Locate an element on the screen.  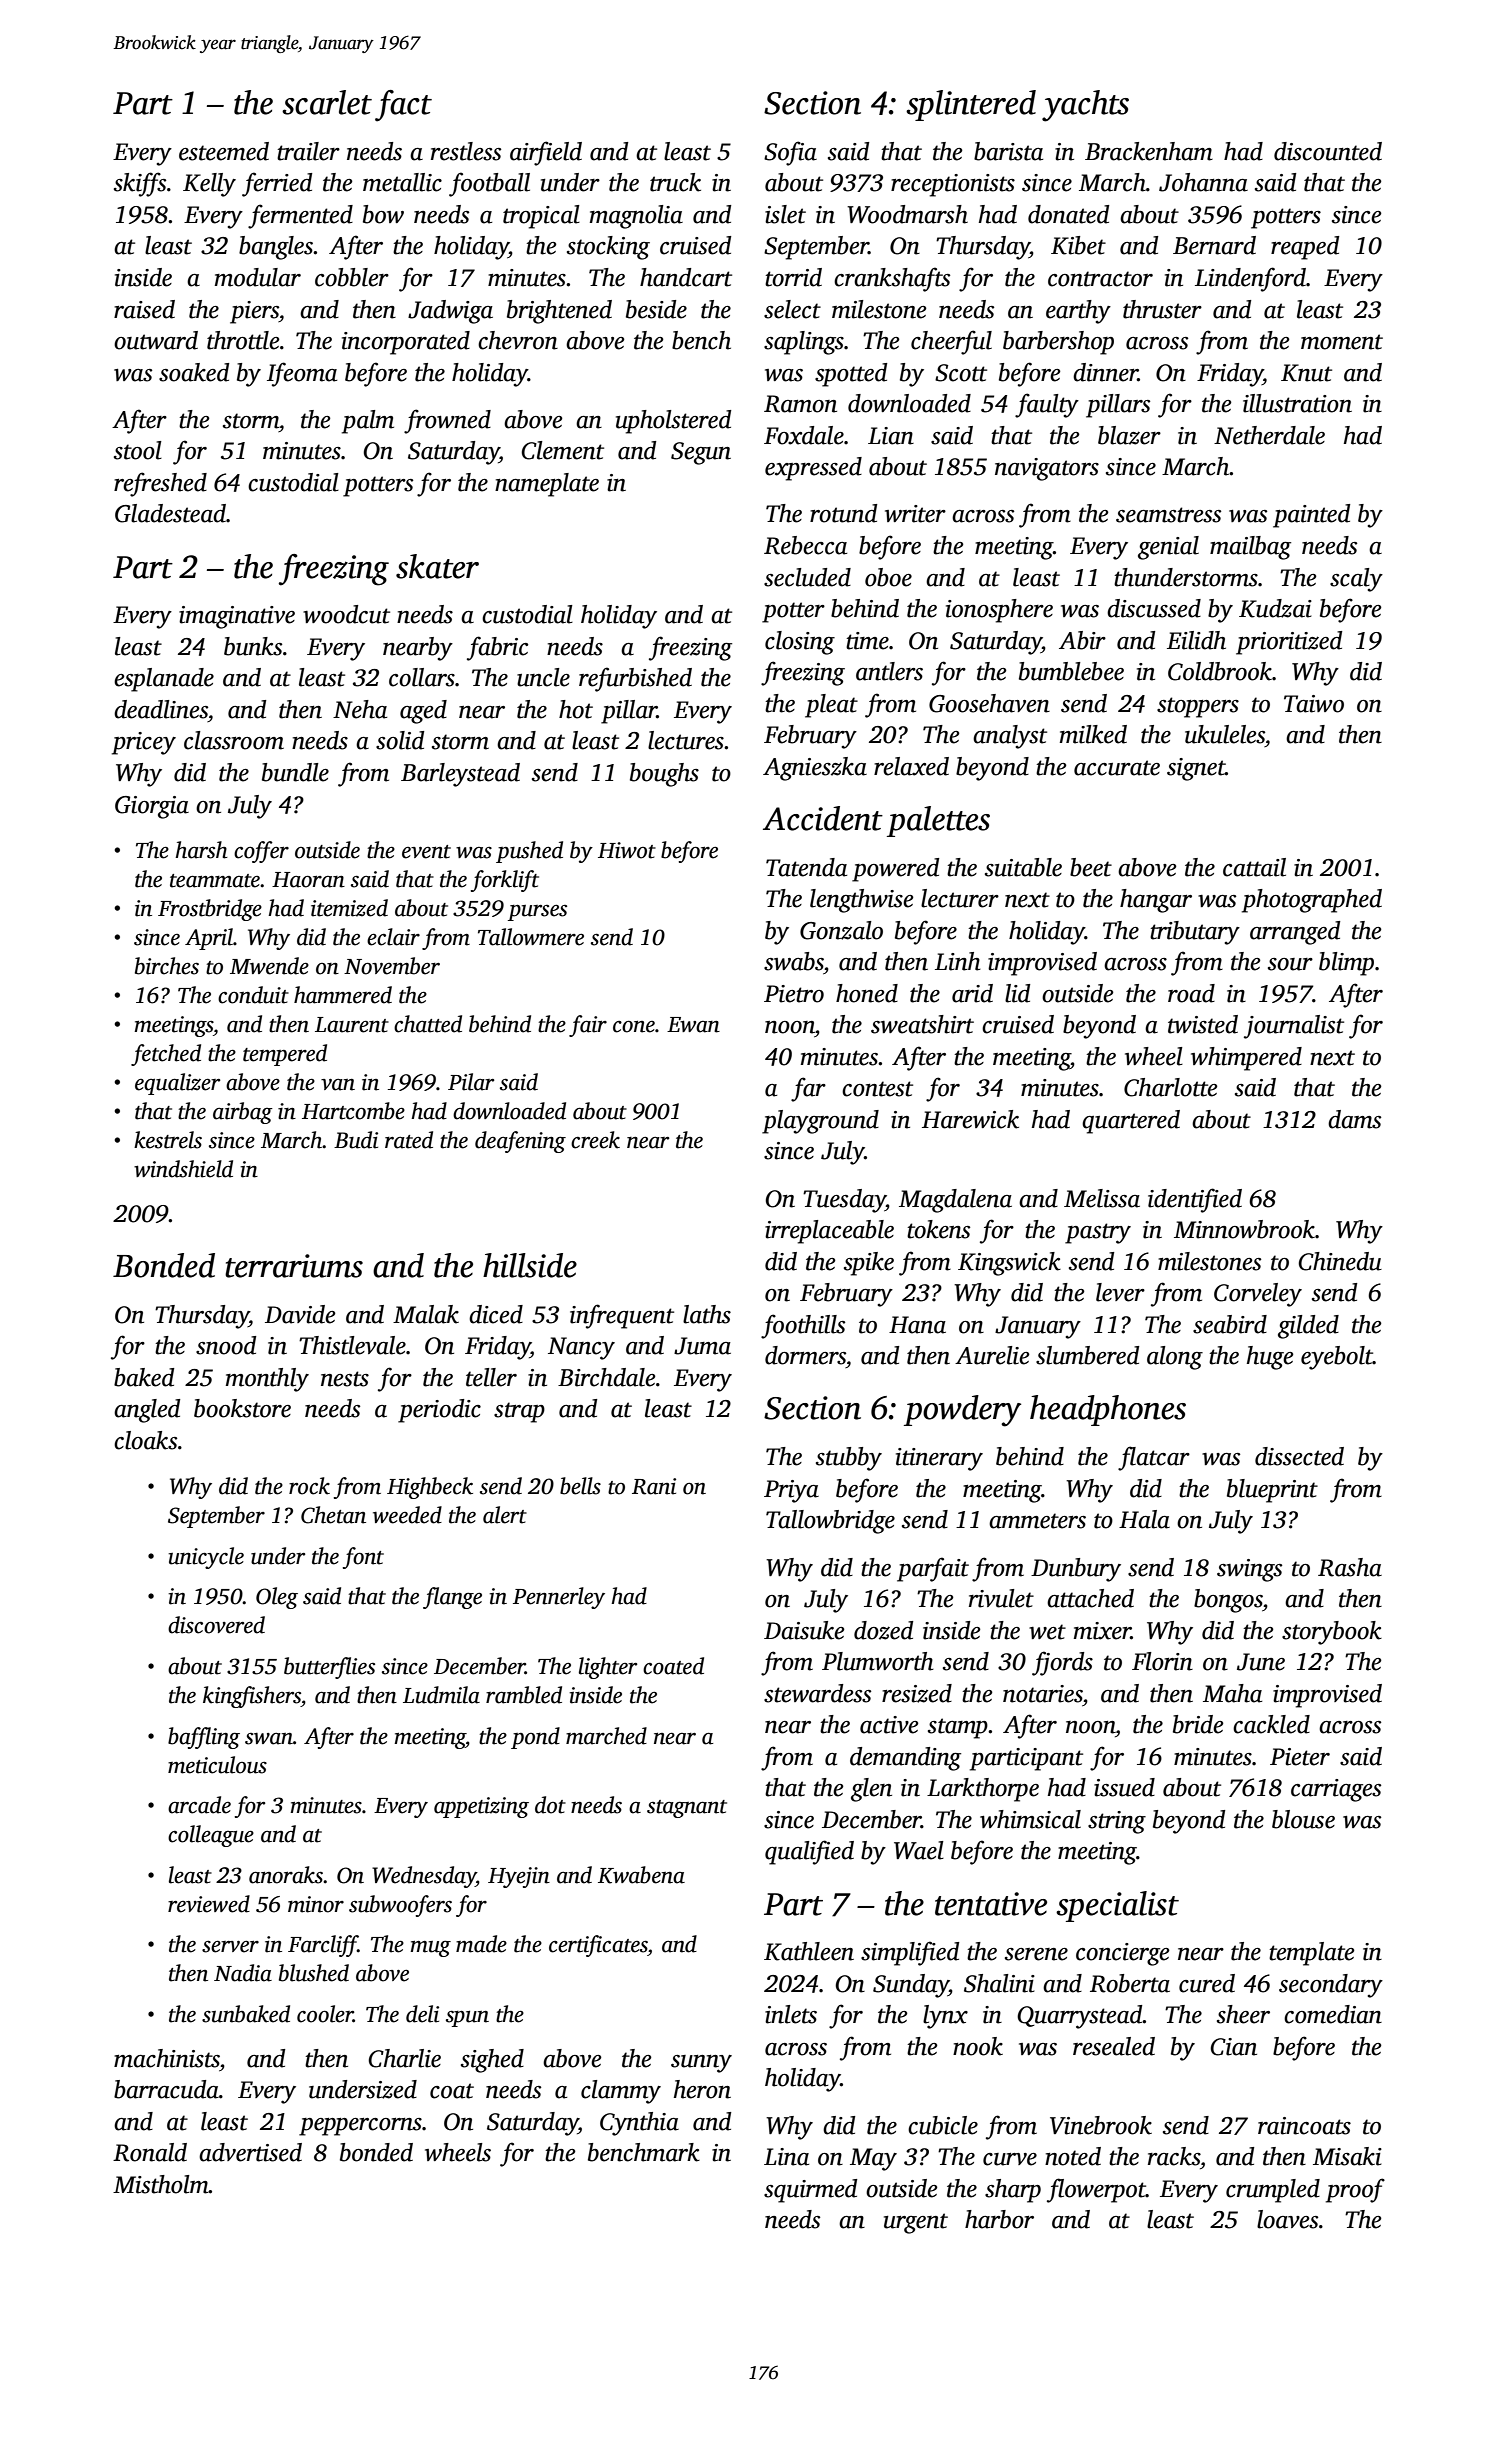
Minnowbrook is located at coordinates (1244, 1229).
